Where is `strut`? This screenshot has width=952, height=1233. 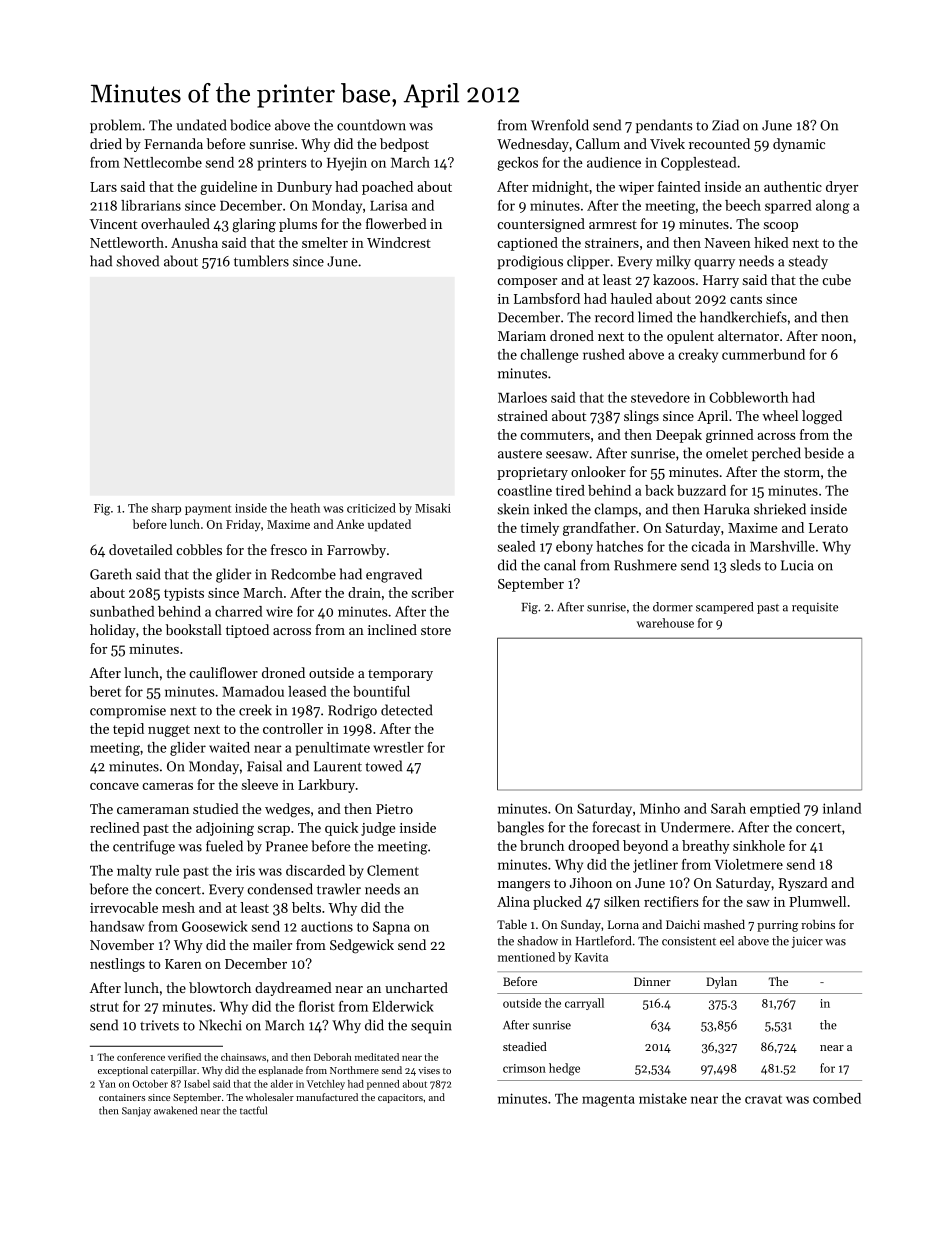
strut is located at coordinates (104, 1007).
